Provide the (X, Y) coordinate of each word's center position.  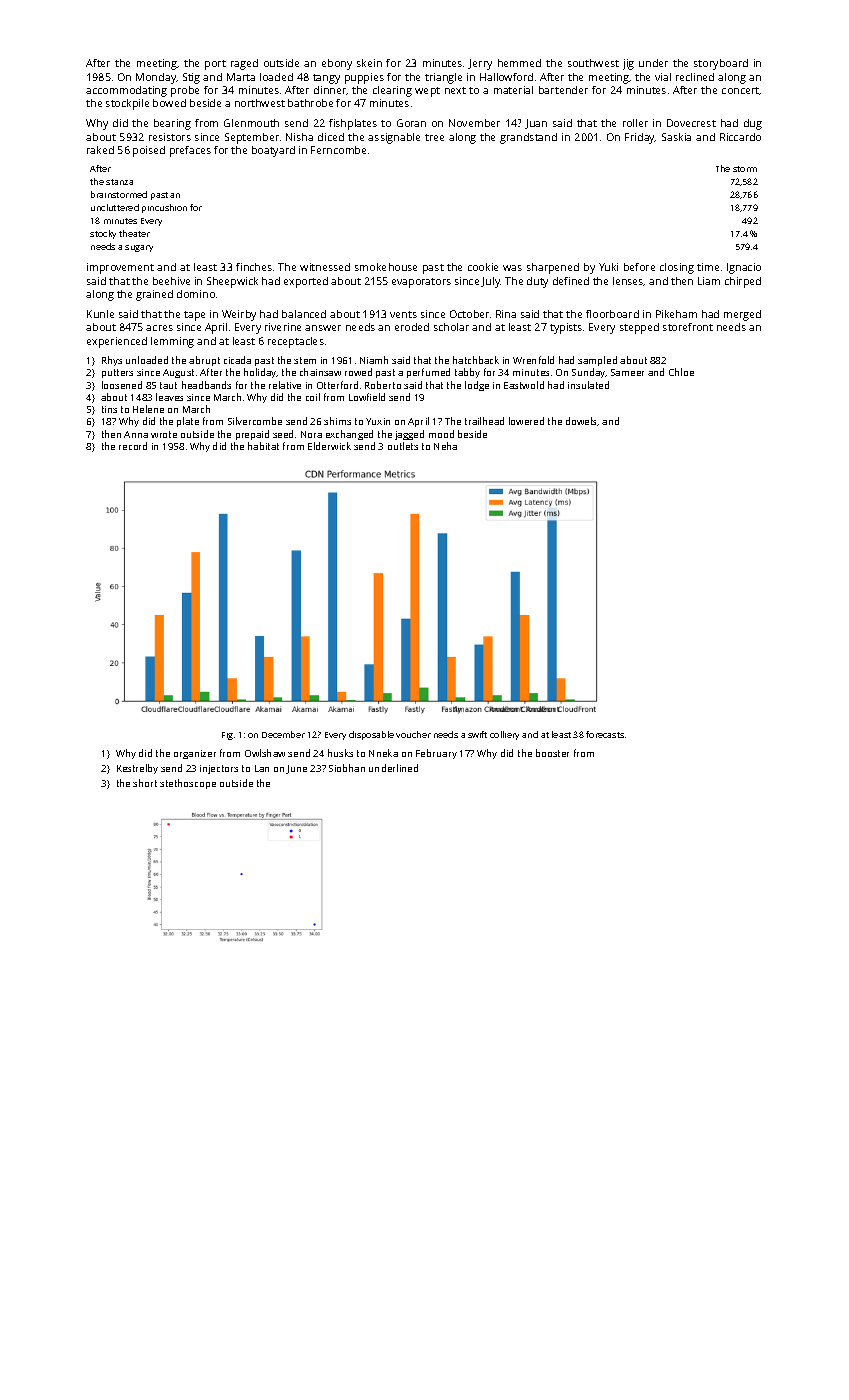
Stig (191, 78)
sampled (597, 361)
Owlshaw (265, 753)
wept (427, 92)
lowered (526, 421)
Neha (445, 446)
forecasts (605, 734)
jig (628, 64)
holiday (260, 373)
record (133, 446)
